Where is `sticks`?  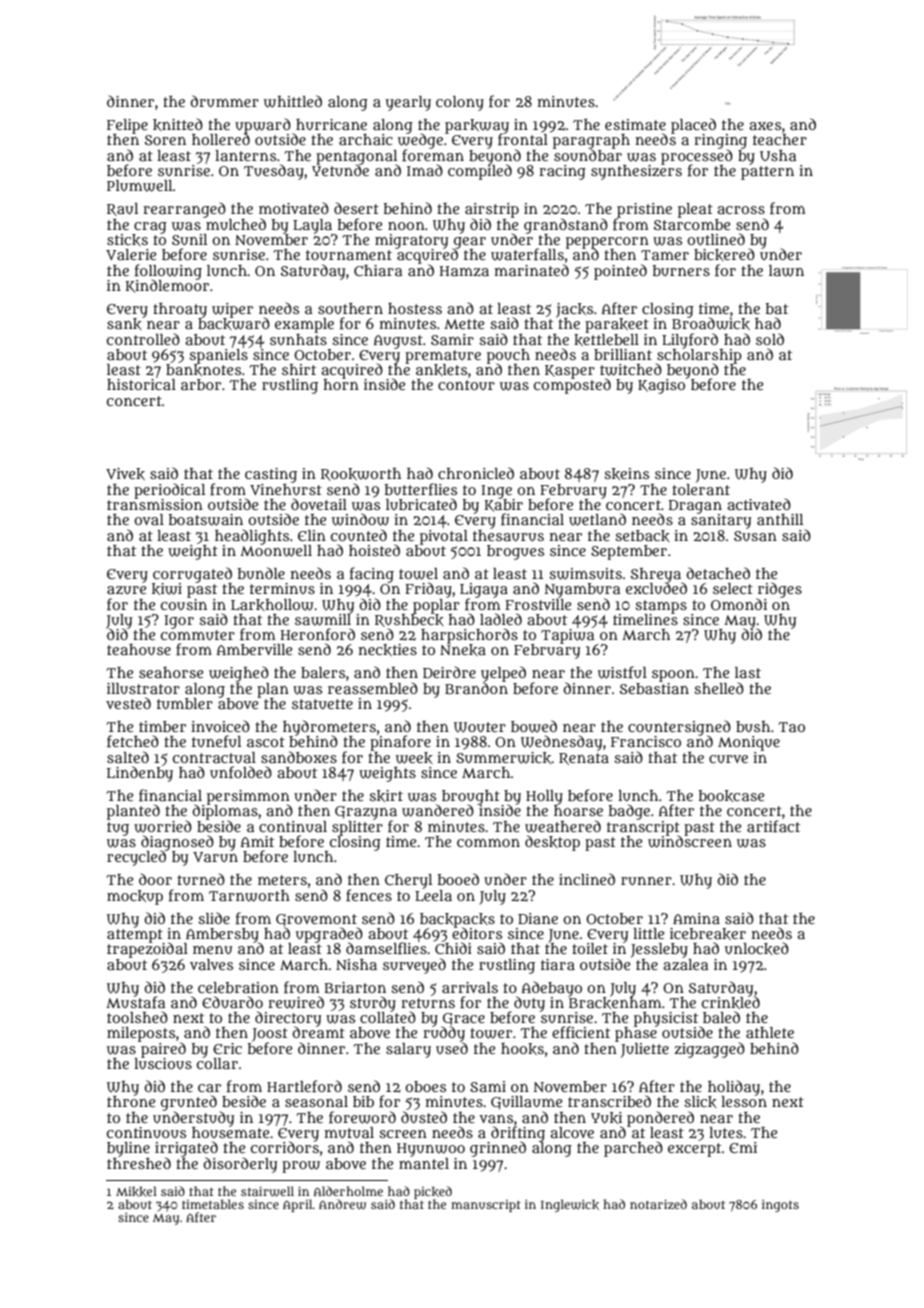 sticks is located at coordinates (127, 240).
